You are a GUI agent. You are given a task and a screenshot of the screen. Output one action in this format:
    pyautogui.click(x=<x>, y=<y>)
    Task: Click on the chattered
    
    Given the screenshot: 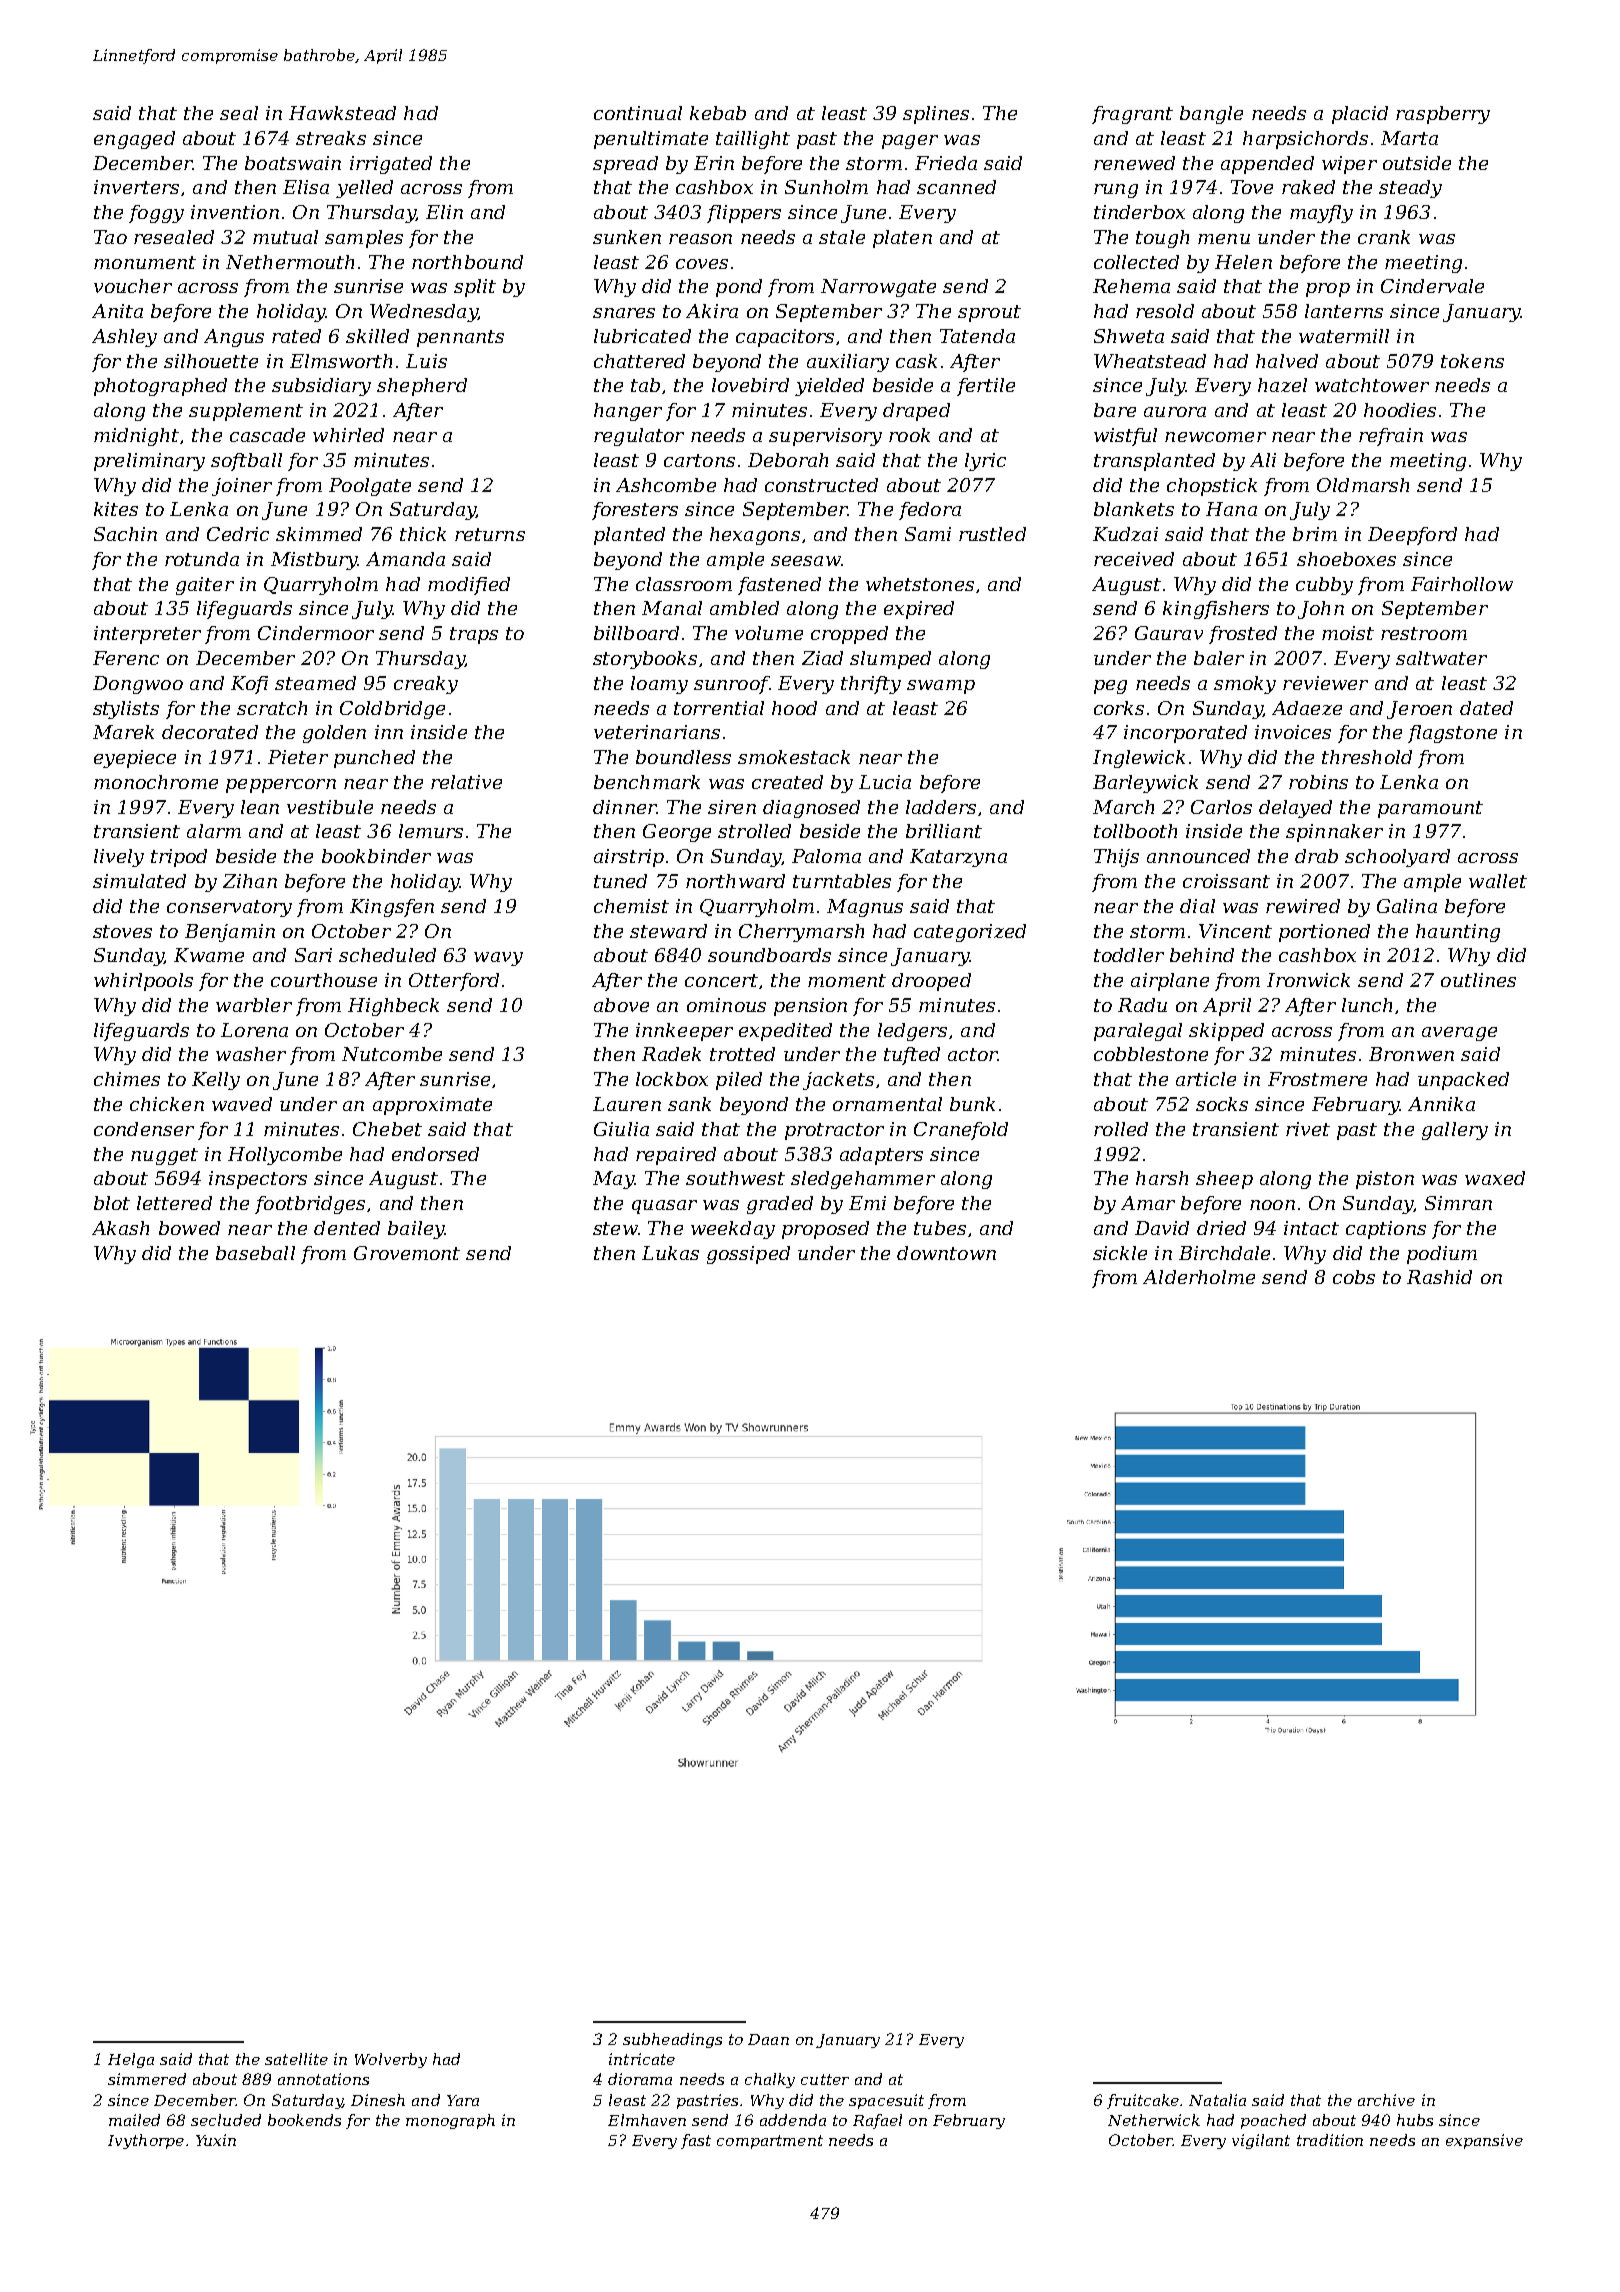 What is the action you would take?
    pyautogui.click(x=639, y=361)
